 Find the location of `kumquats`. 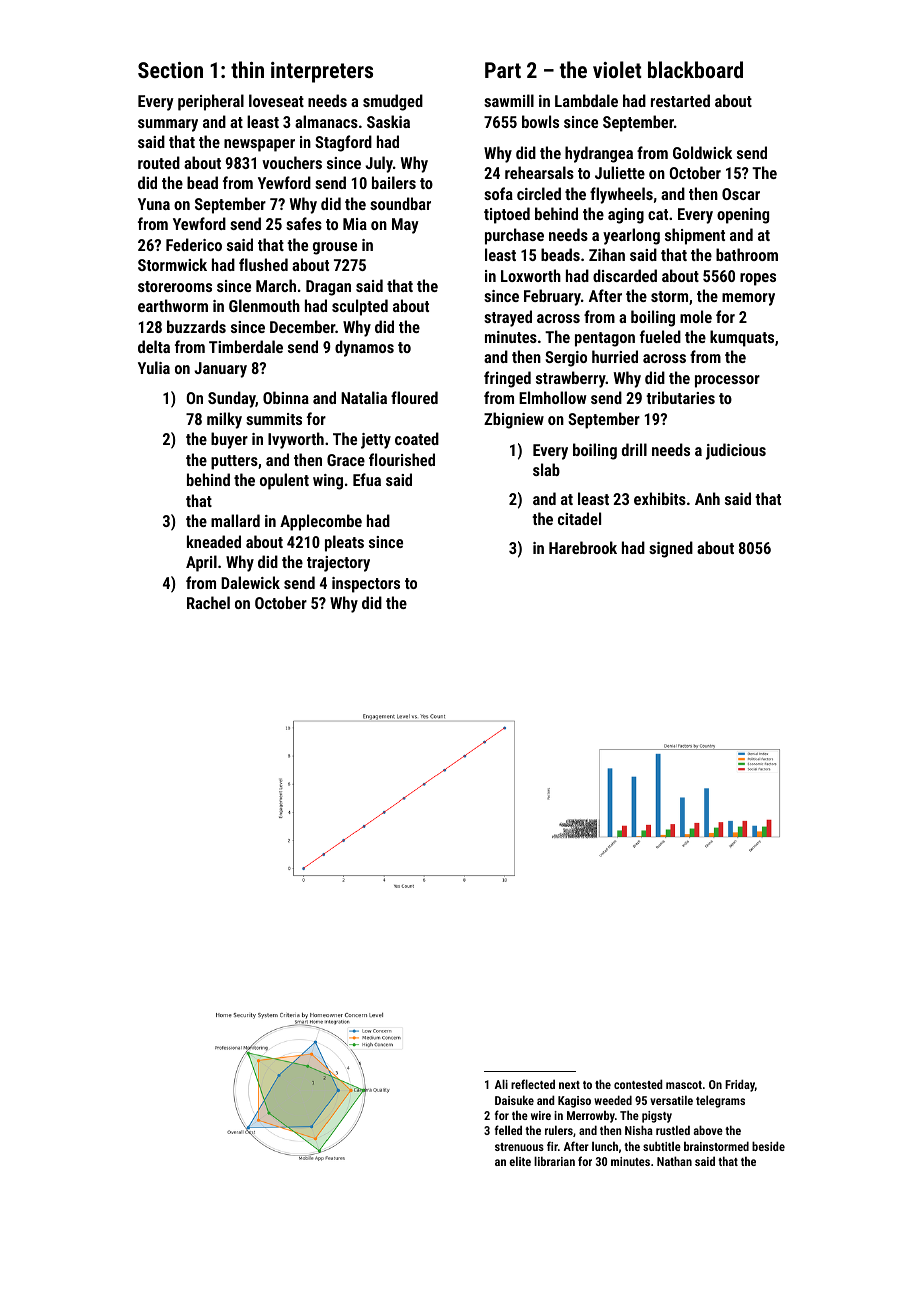

kumquats is located at coordinates (742, 338).
